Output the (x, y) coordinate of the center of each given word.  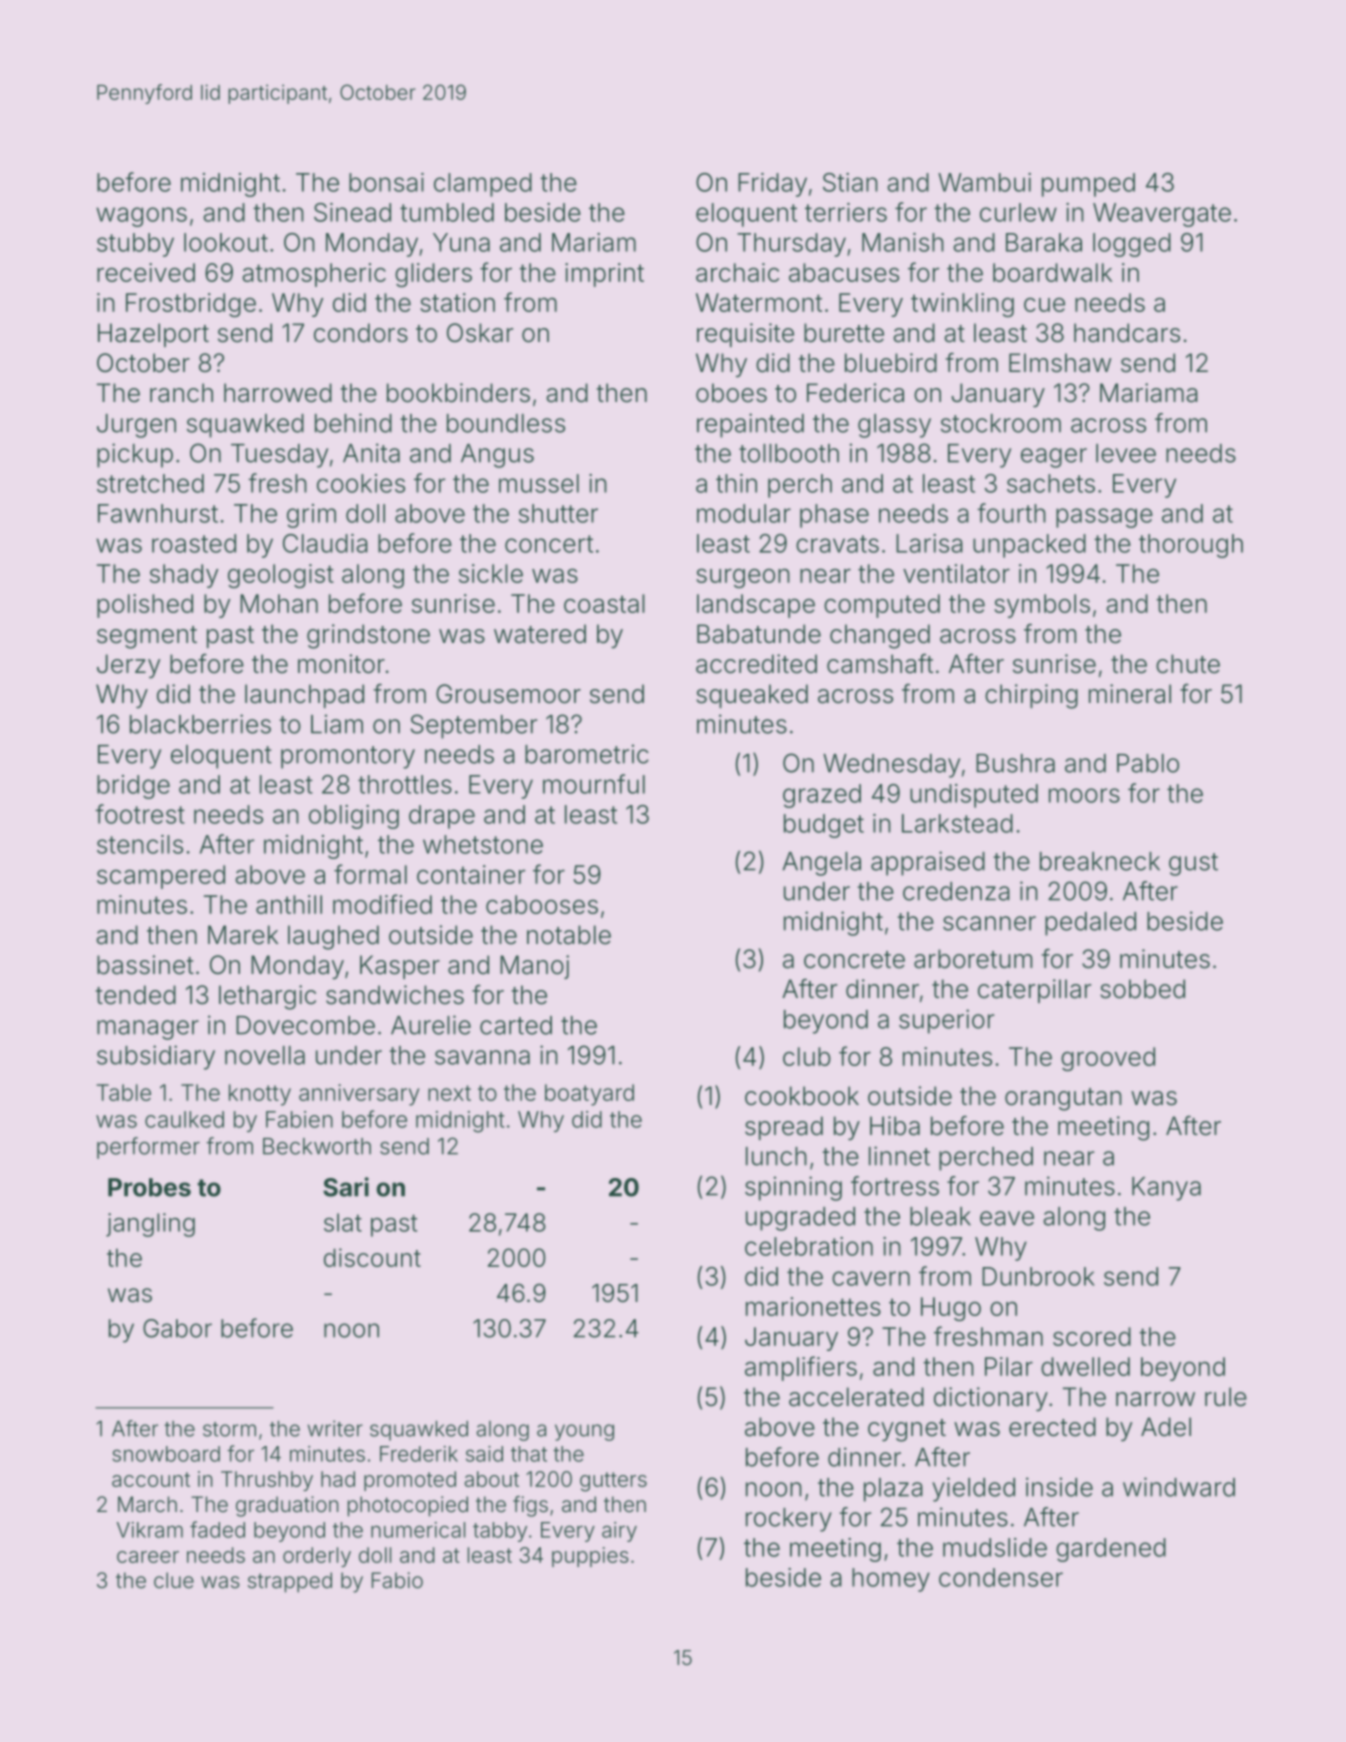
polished (145, 606)
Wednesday (891, 766)
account (151, 1479)
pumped (1088, 185)
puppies (590, 1557)
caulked (184, 1119)
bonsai (386, 182)
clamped (483, 185)
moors (1084, 795)
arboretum (973, 959)
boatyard (589, 1095)
